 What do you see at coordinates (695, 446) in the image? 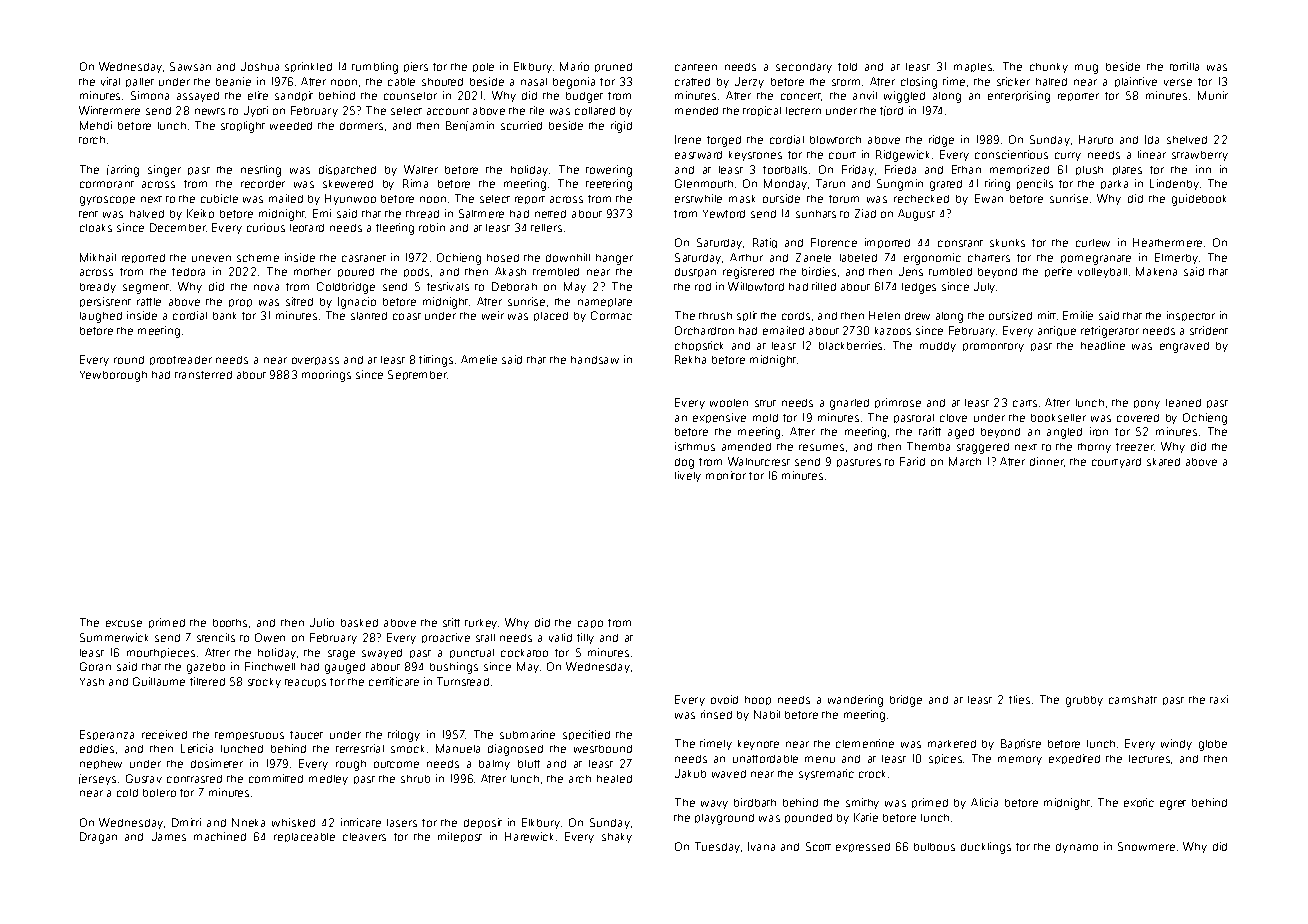
I see `isthmus` at bounding box center [695, 446].
